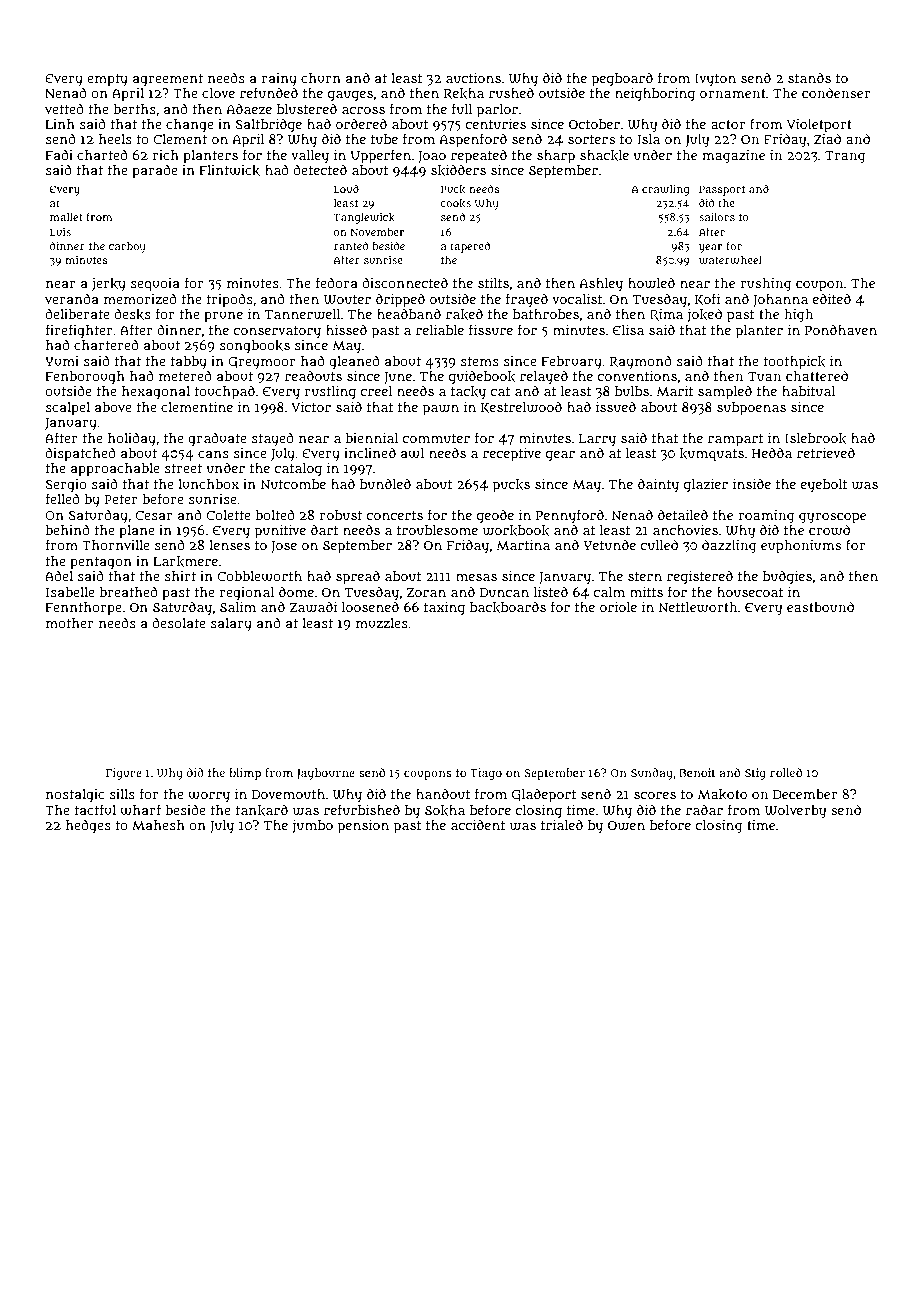 The width and height of the screenshot is (924, 1308). What do you see at coordinates (523, 545) in the screenshot?
I see `Martina` at bounding box center [523, 545].
